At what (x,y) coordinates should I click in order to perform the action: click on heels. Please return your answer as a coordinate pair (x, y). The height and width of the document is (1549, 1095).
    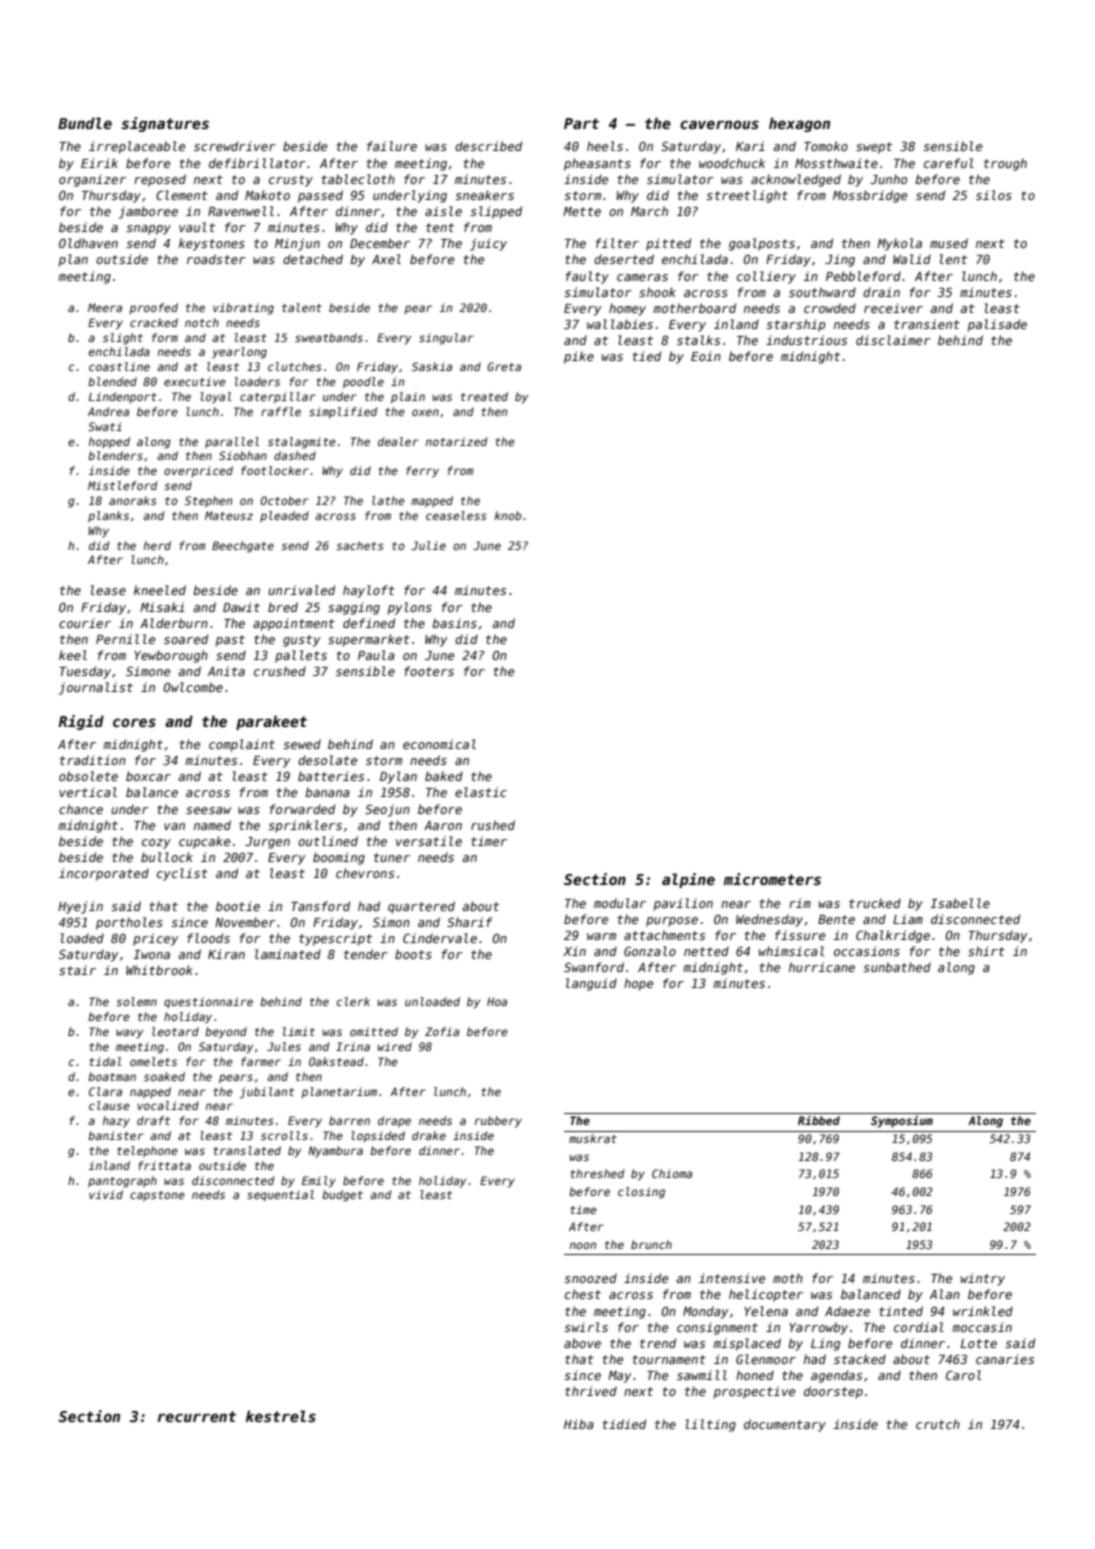
    Looking at the image, I should click on (605, 146).
